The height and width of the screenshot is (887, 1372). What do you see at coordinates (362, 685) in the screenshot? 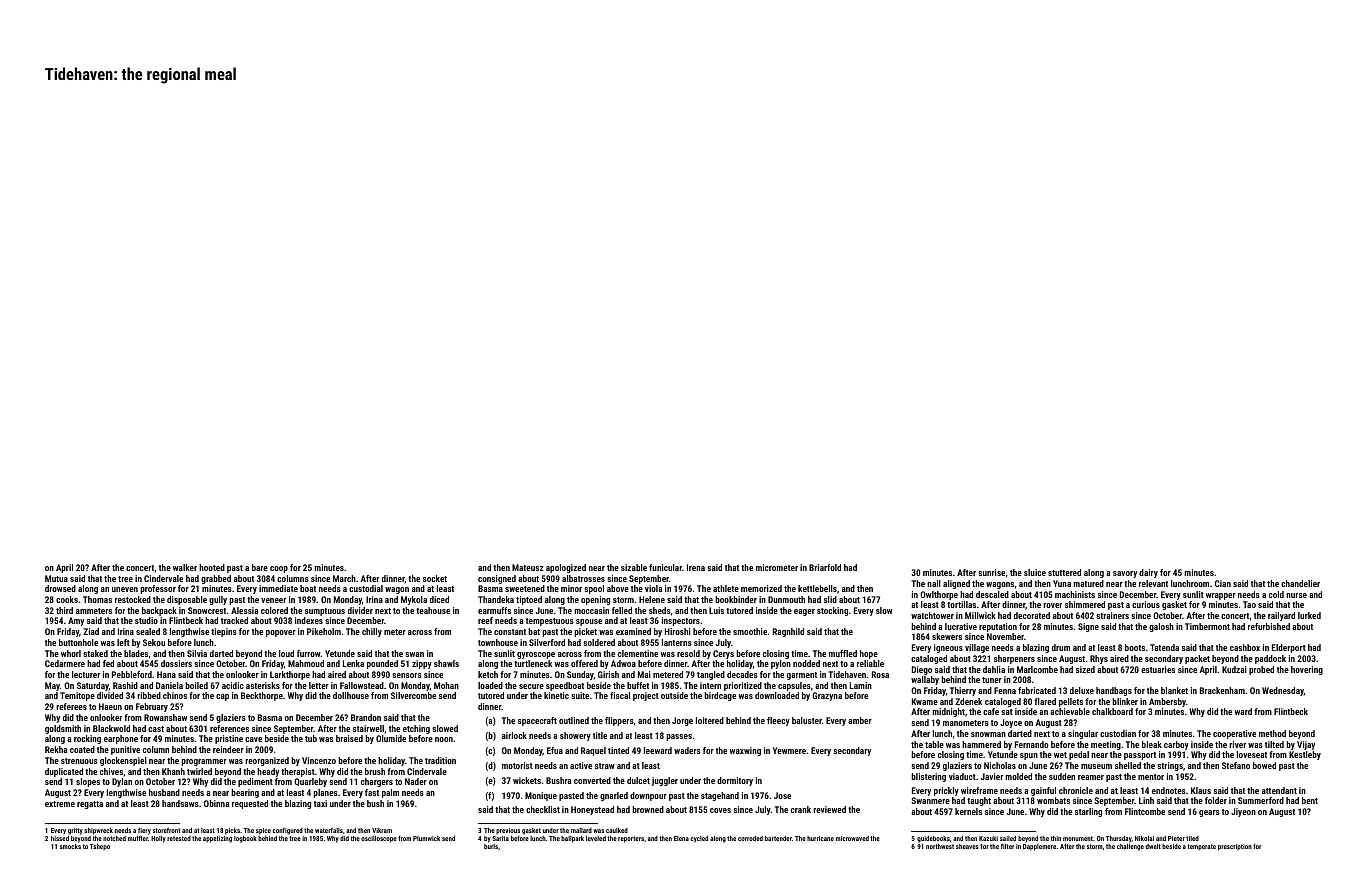
I see `Fallowstead` at bounding box center [362, 685].
